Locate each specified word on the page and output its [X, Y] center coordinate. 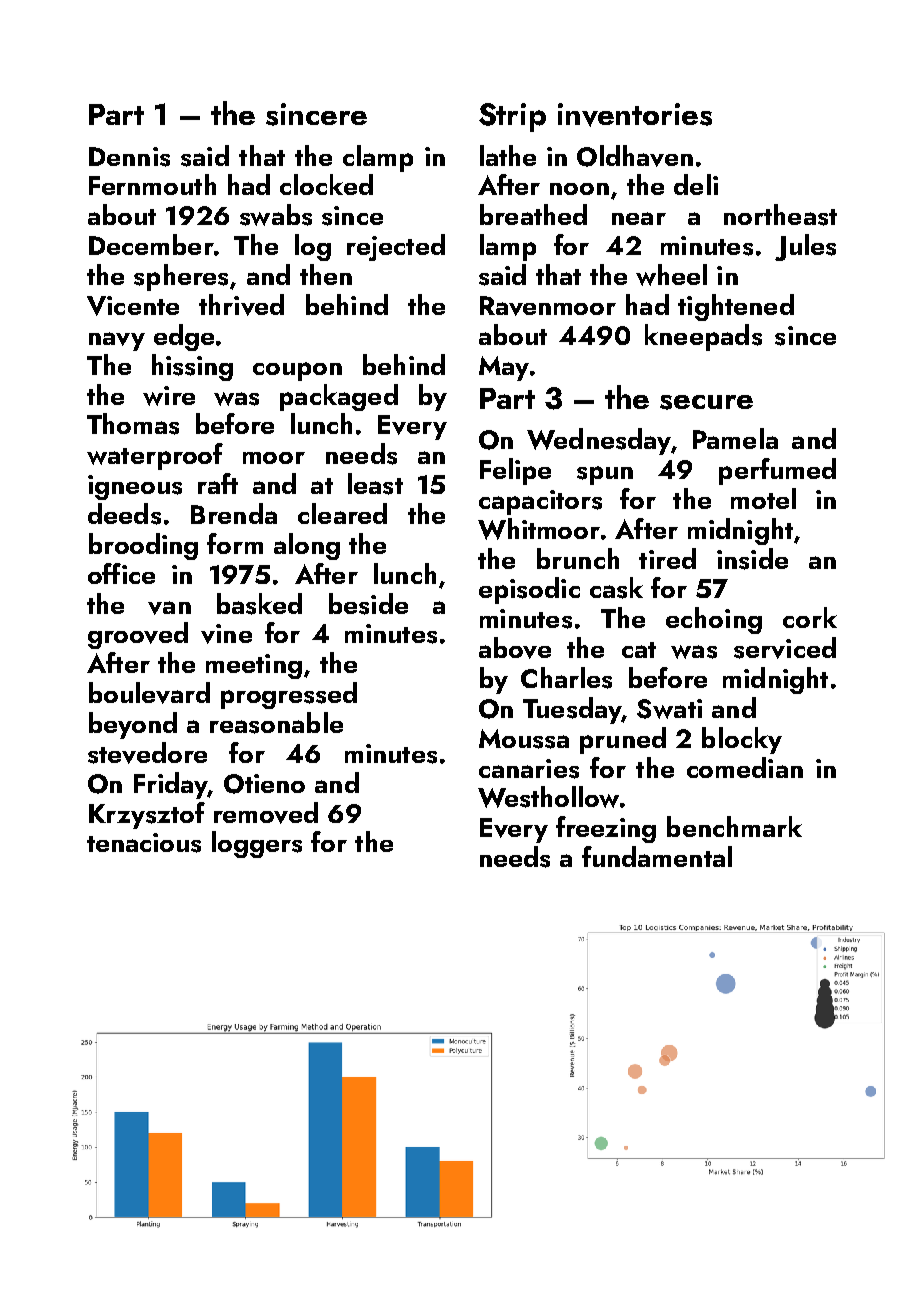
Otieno [264, 784]
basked [259, 604]
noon [579, 189]
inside [752, 559]
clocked [326, 184]
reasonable [276, 723]
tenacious [144, 843]
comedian [745, 767]
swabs [276, 215]
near [639, 218]
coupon [297, 371]
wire [169, 396]
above [515, 648]
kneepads [703, 337]
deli [696, 184]
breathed [533, 214]
